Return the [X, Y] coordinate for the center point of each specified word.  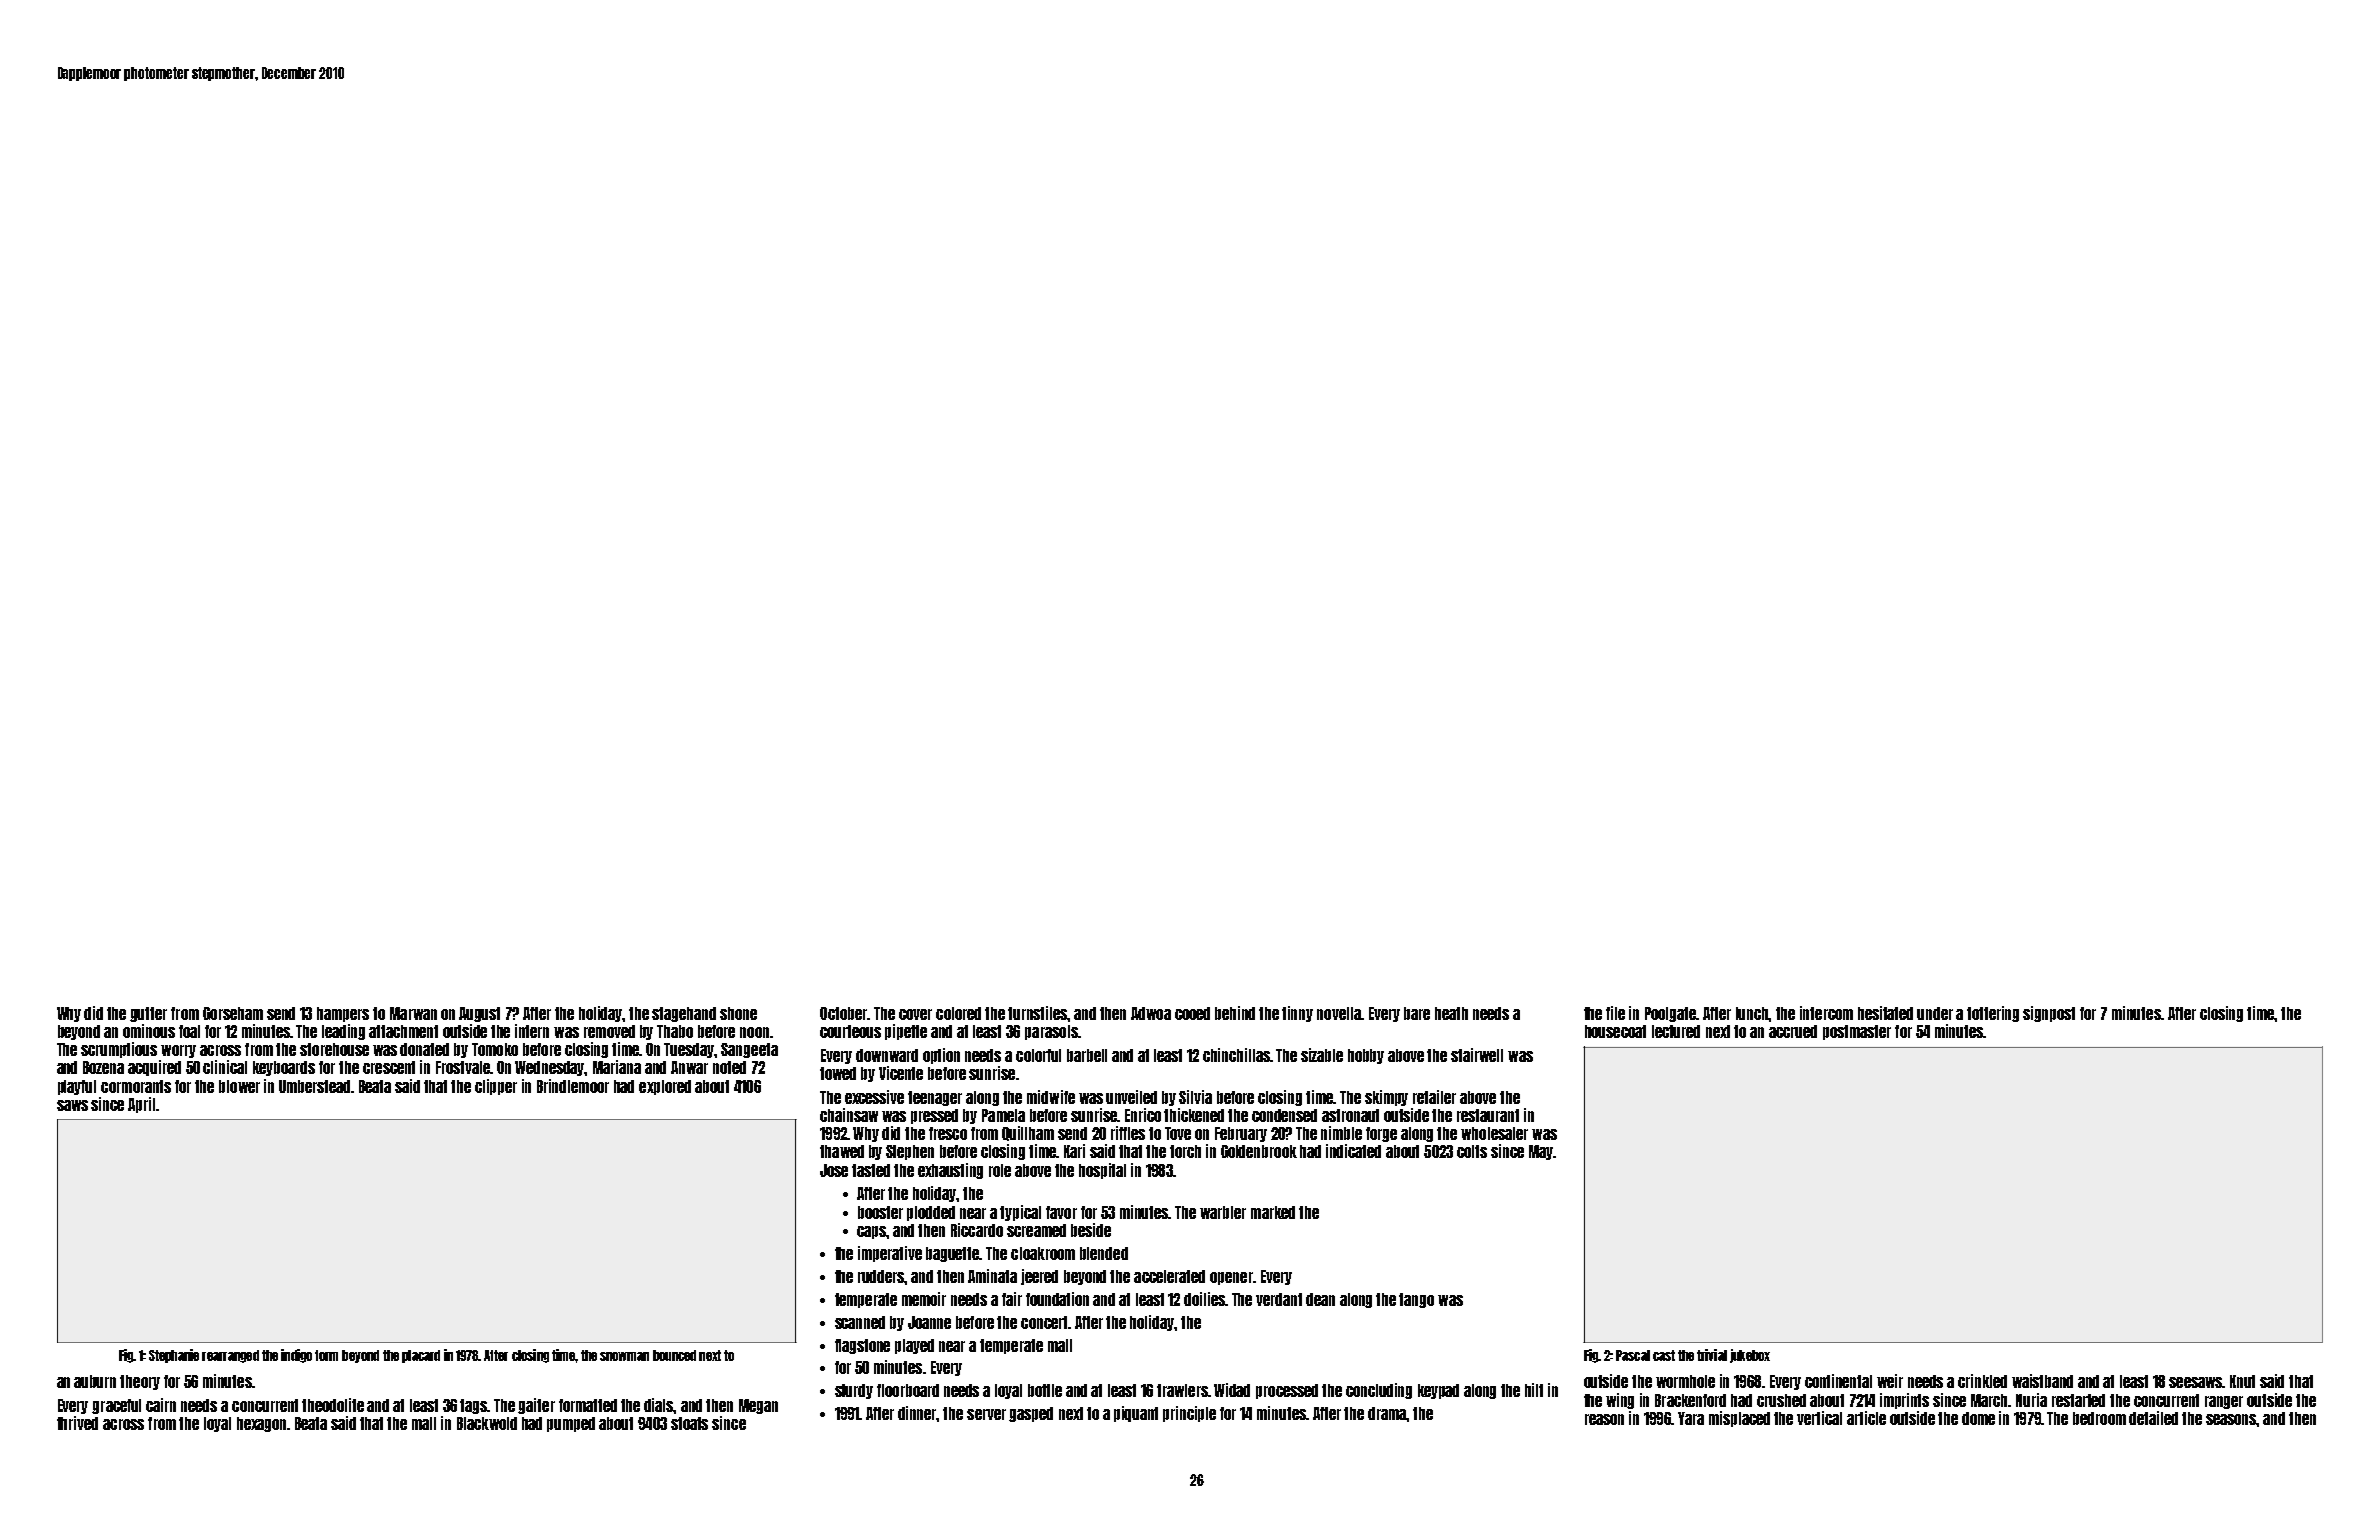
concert [1044, 1322]
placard [421, 1356]
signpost [2049, 1014]
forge [1381, 1134]
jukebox [1750, 1356]
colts [1472, 1151]
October [843, 1013]
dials [659, 1405]
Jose [834, 1170]
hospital [1102, 1171]
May [1541, 1152]
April [141, 1105]
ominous [149, 1031]
